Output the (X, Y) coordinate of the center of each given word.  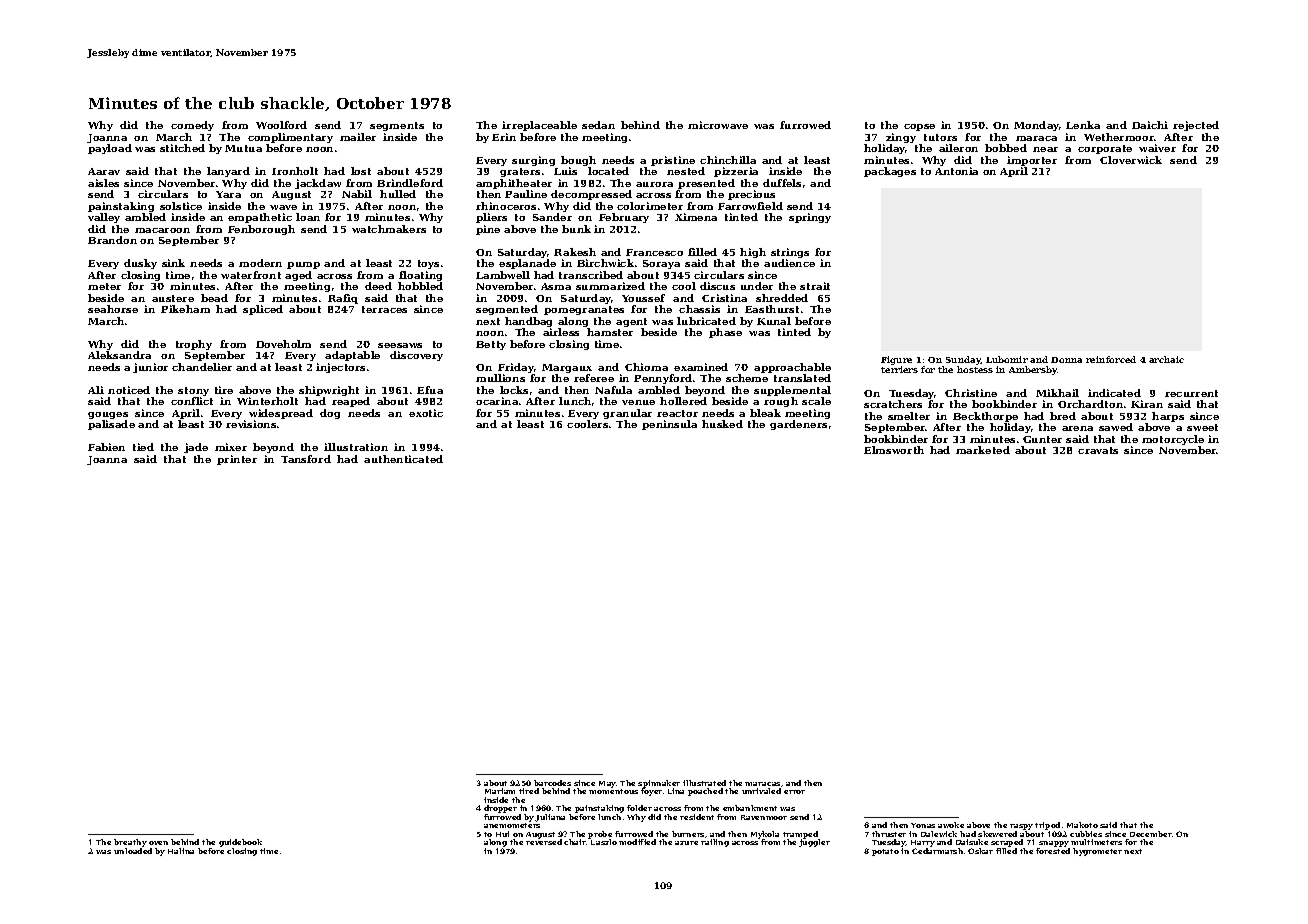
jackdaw (318, 184)
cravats (1098, 450)
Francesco (654, 252)
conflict (192, 401)
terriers (899, 369)
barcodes (552, 783)
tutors (940, 137)
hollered (683, 401)
